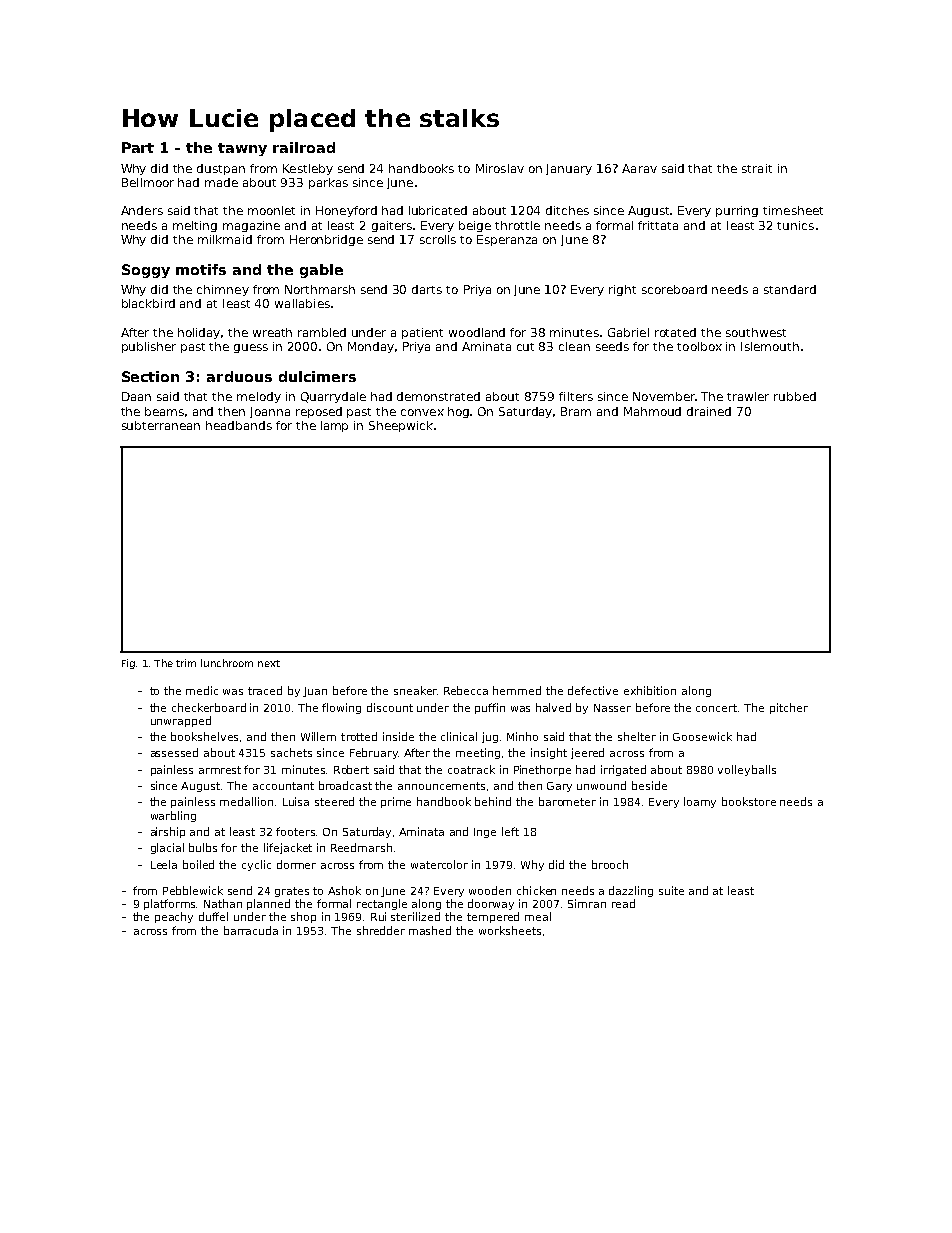 This image has height=1233, width=952. Describe the element at coordinates (251, 930) in the image. I see `barracuda` at that location.
